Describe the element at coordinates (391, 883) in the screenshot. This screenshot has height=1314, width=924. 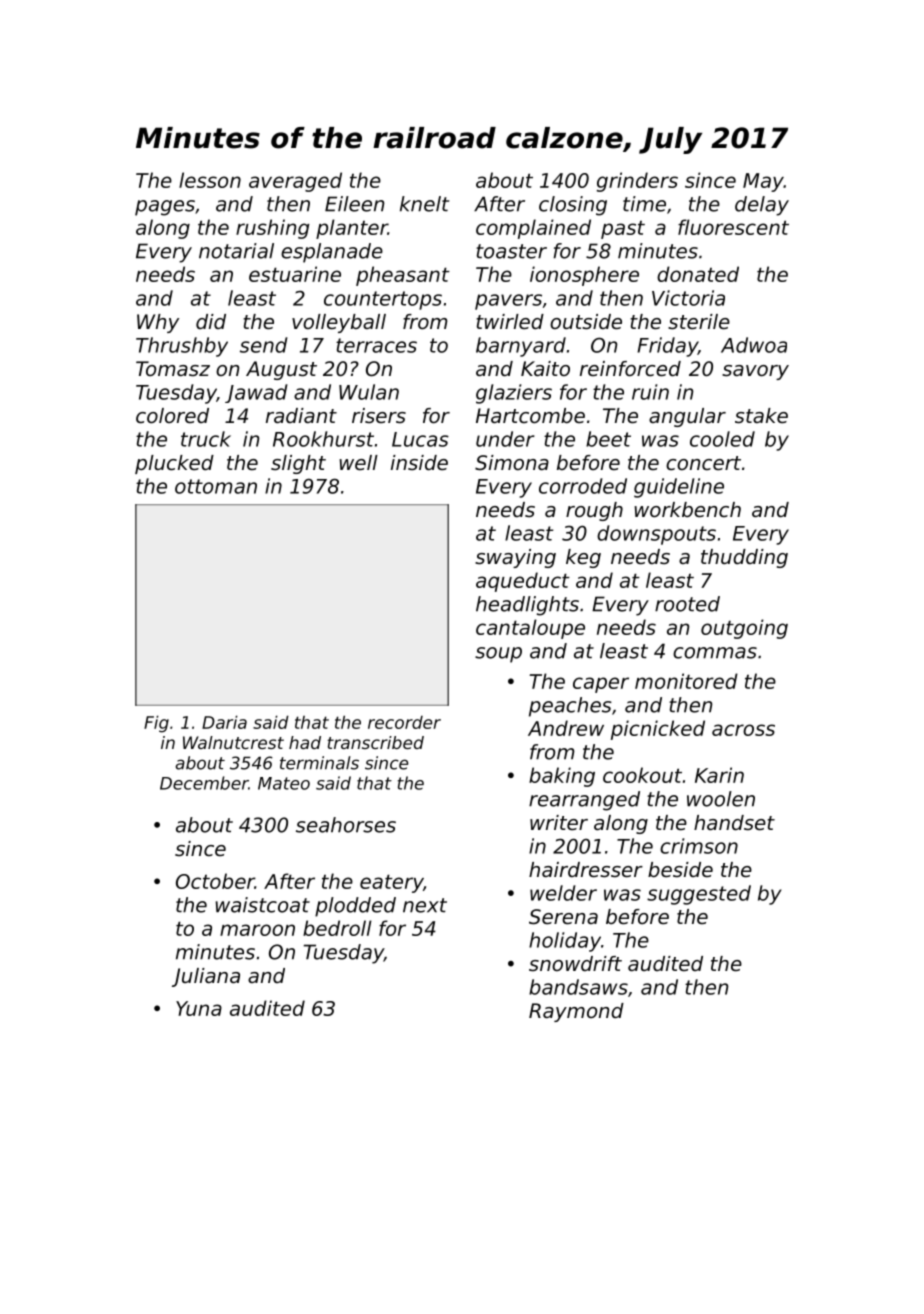
I see `eatery` at that location.
